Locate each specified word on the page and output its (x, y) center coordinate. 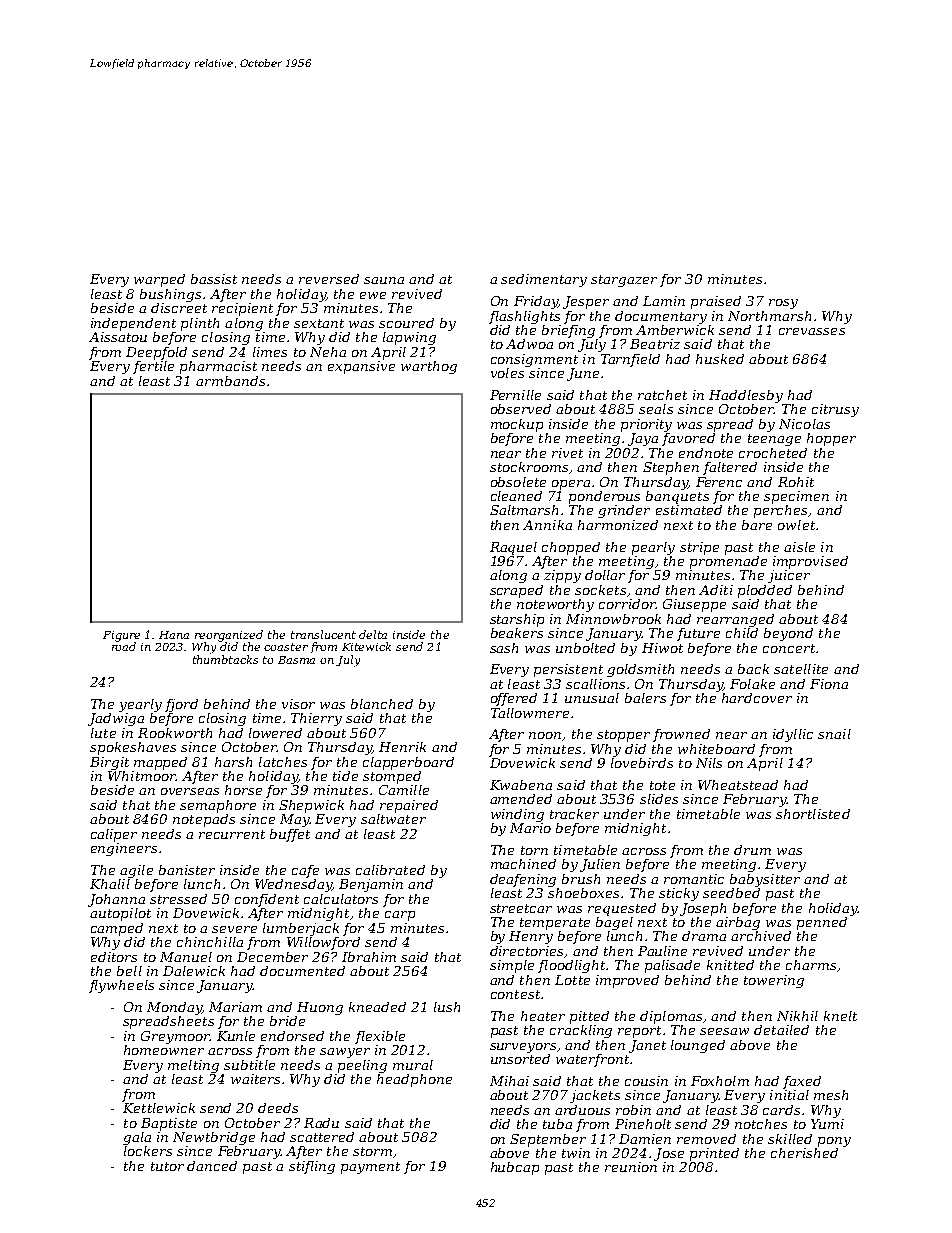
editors (114, 957)
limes (270, 352)
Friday (536, 302)
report (639, 1032)
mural (413, 1065)
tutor (167, 1166)
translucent (323, 634)
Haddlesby (746, 396)
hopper (831, 439)
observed (521, 409)
